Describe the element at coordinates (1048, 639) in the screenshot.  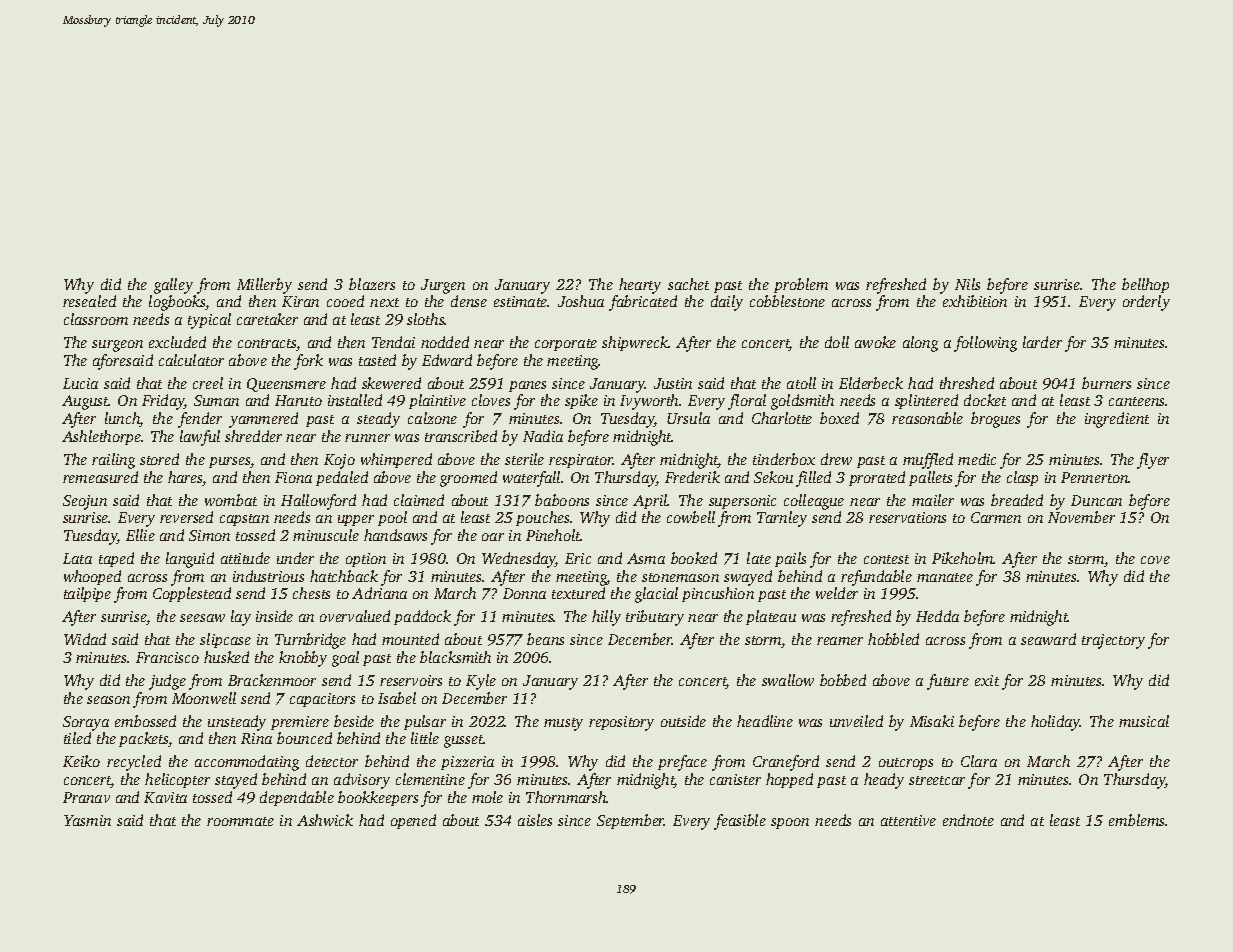
I see `seaward` at that location.
